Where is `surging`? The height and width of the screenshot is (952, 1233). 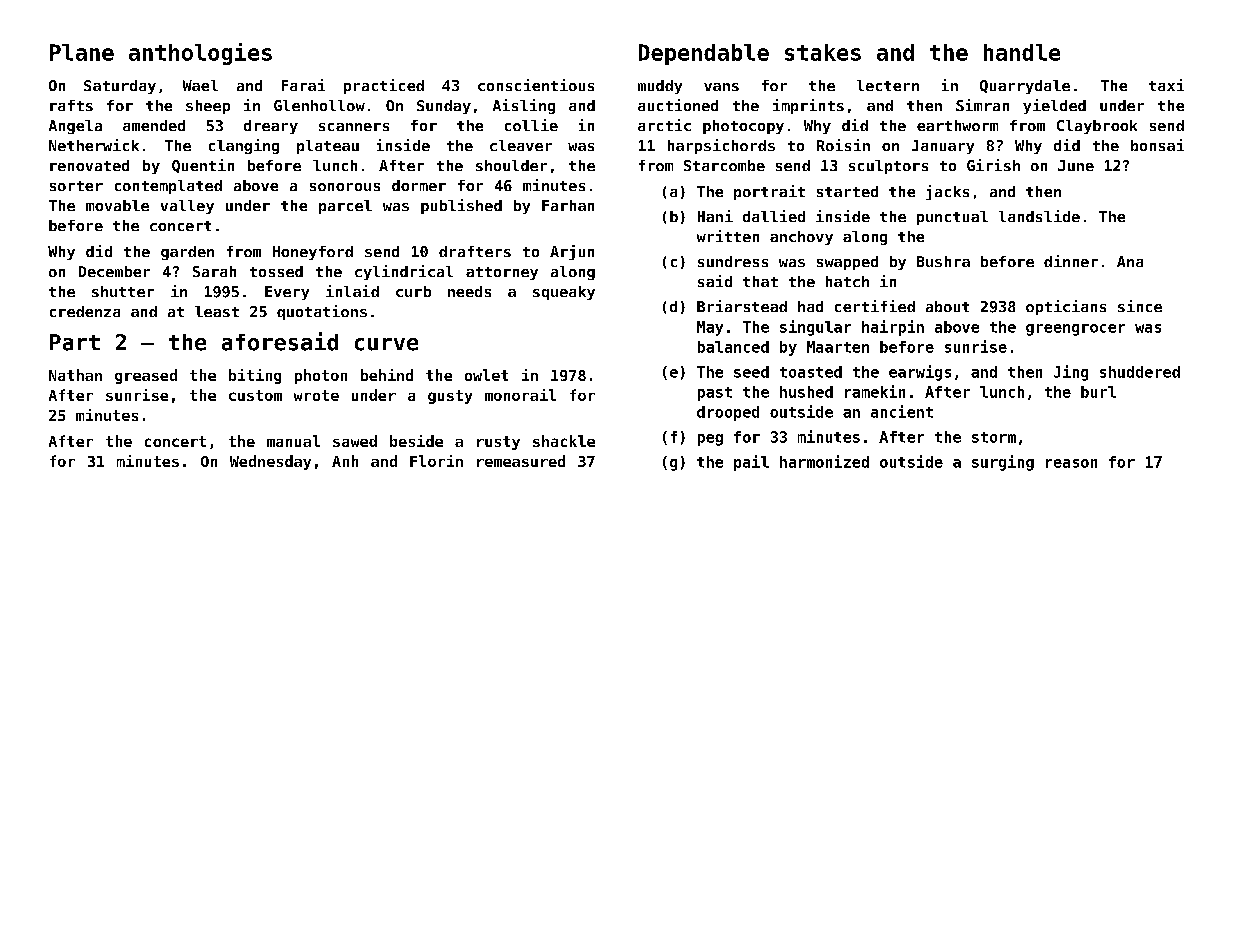 surging is located at coordinates (1003, 463).
